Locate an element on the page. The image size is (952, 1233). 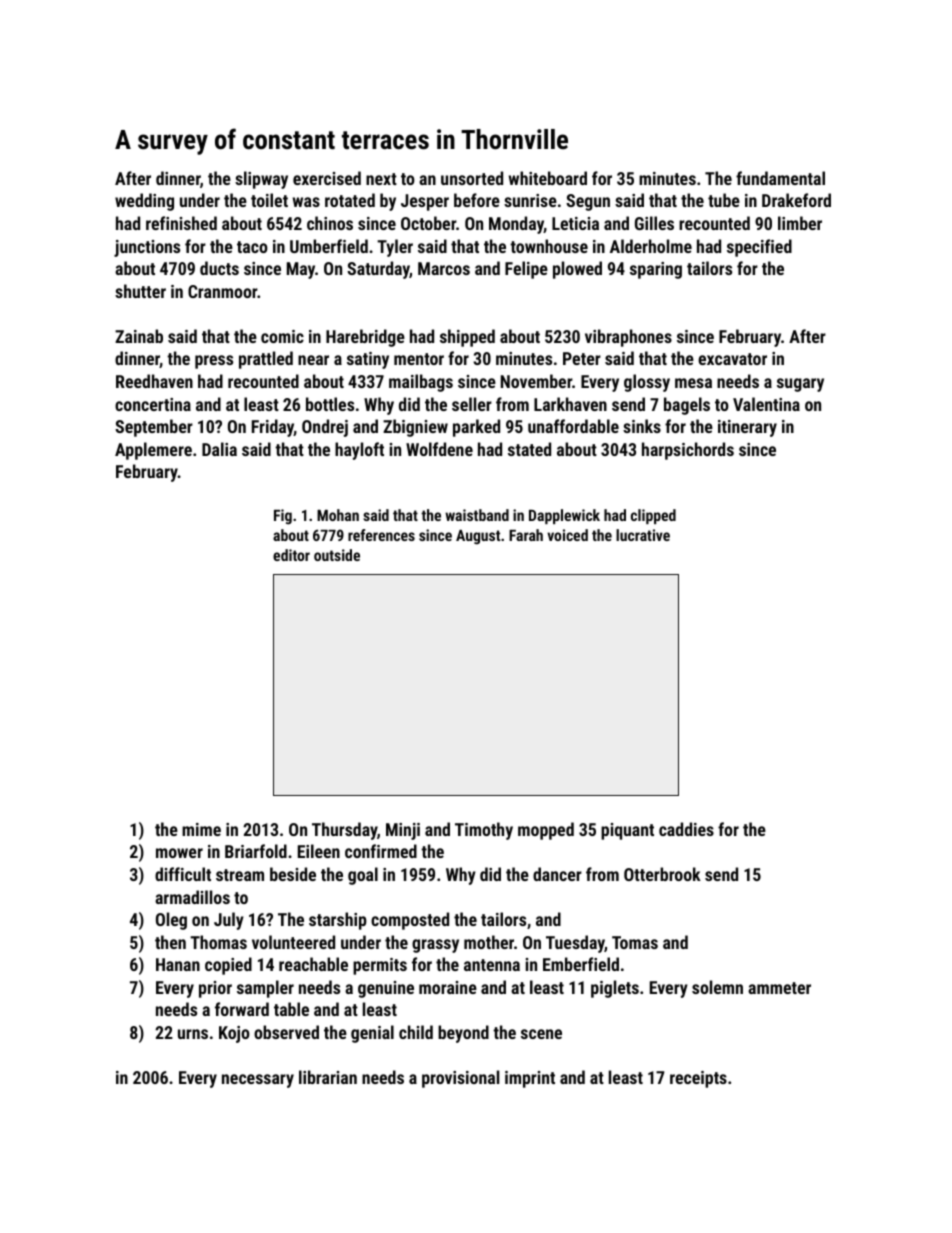
stream is located at coordinates (240, 875).
